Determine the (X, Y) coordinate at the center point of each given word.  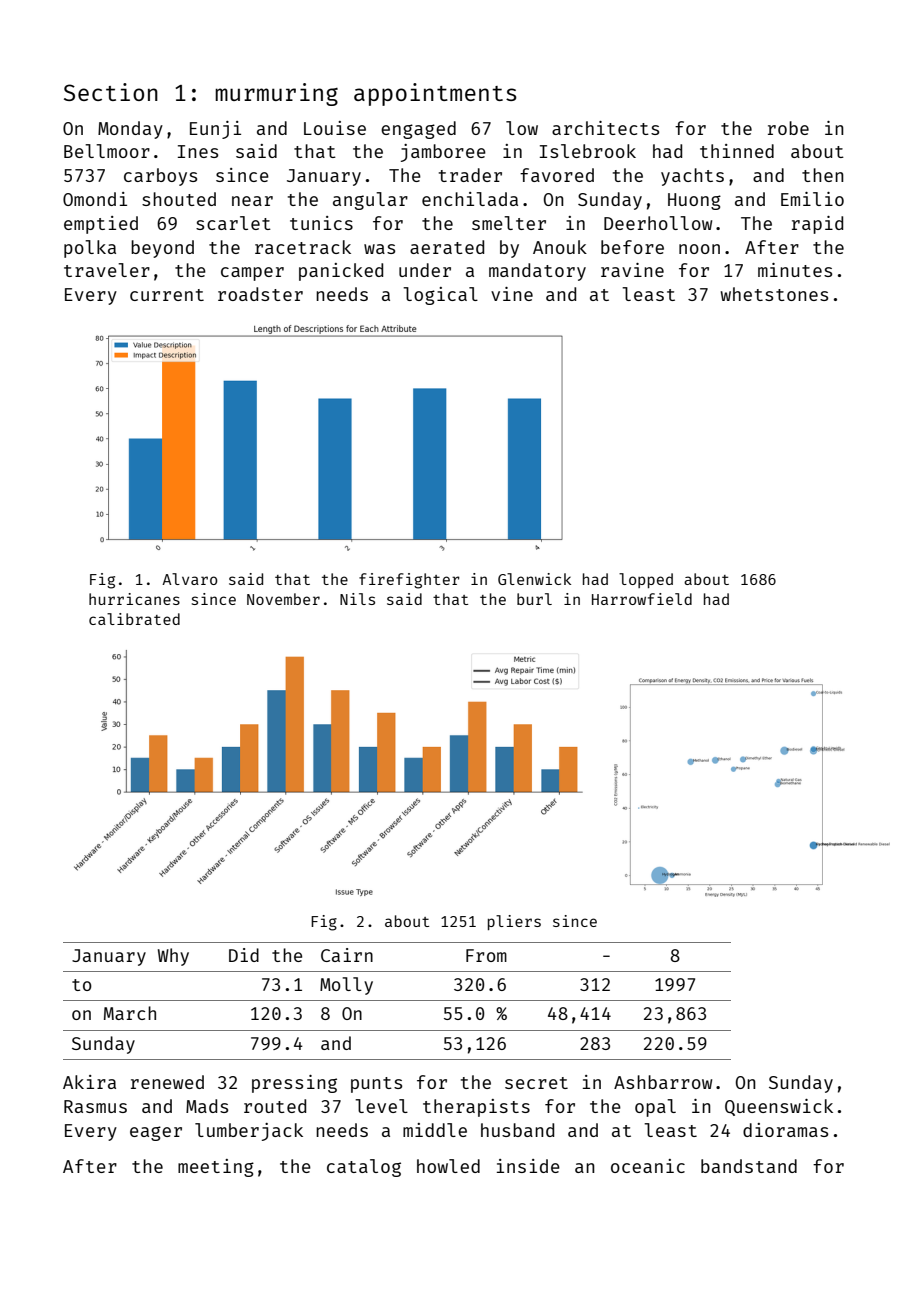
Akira (89, 1082)
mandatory (537, 272)
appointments (435, 94)
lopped (646, 580)
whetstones (774, 294)
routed (275, 1106)
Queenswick (779, 1107)
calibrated (134, 619)
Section (111, 92)
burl (534, 599)
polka (90, 249)
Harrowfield (642, 599)
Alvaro (189, 579)
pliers (514, 922)
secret (536, 1083)
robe (788, 128)
